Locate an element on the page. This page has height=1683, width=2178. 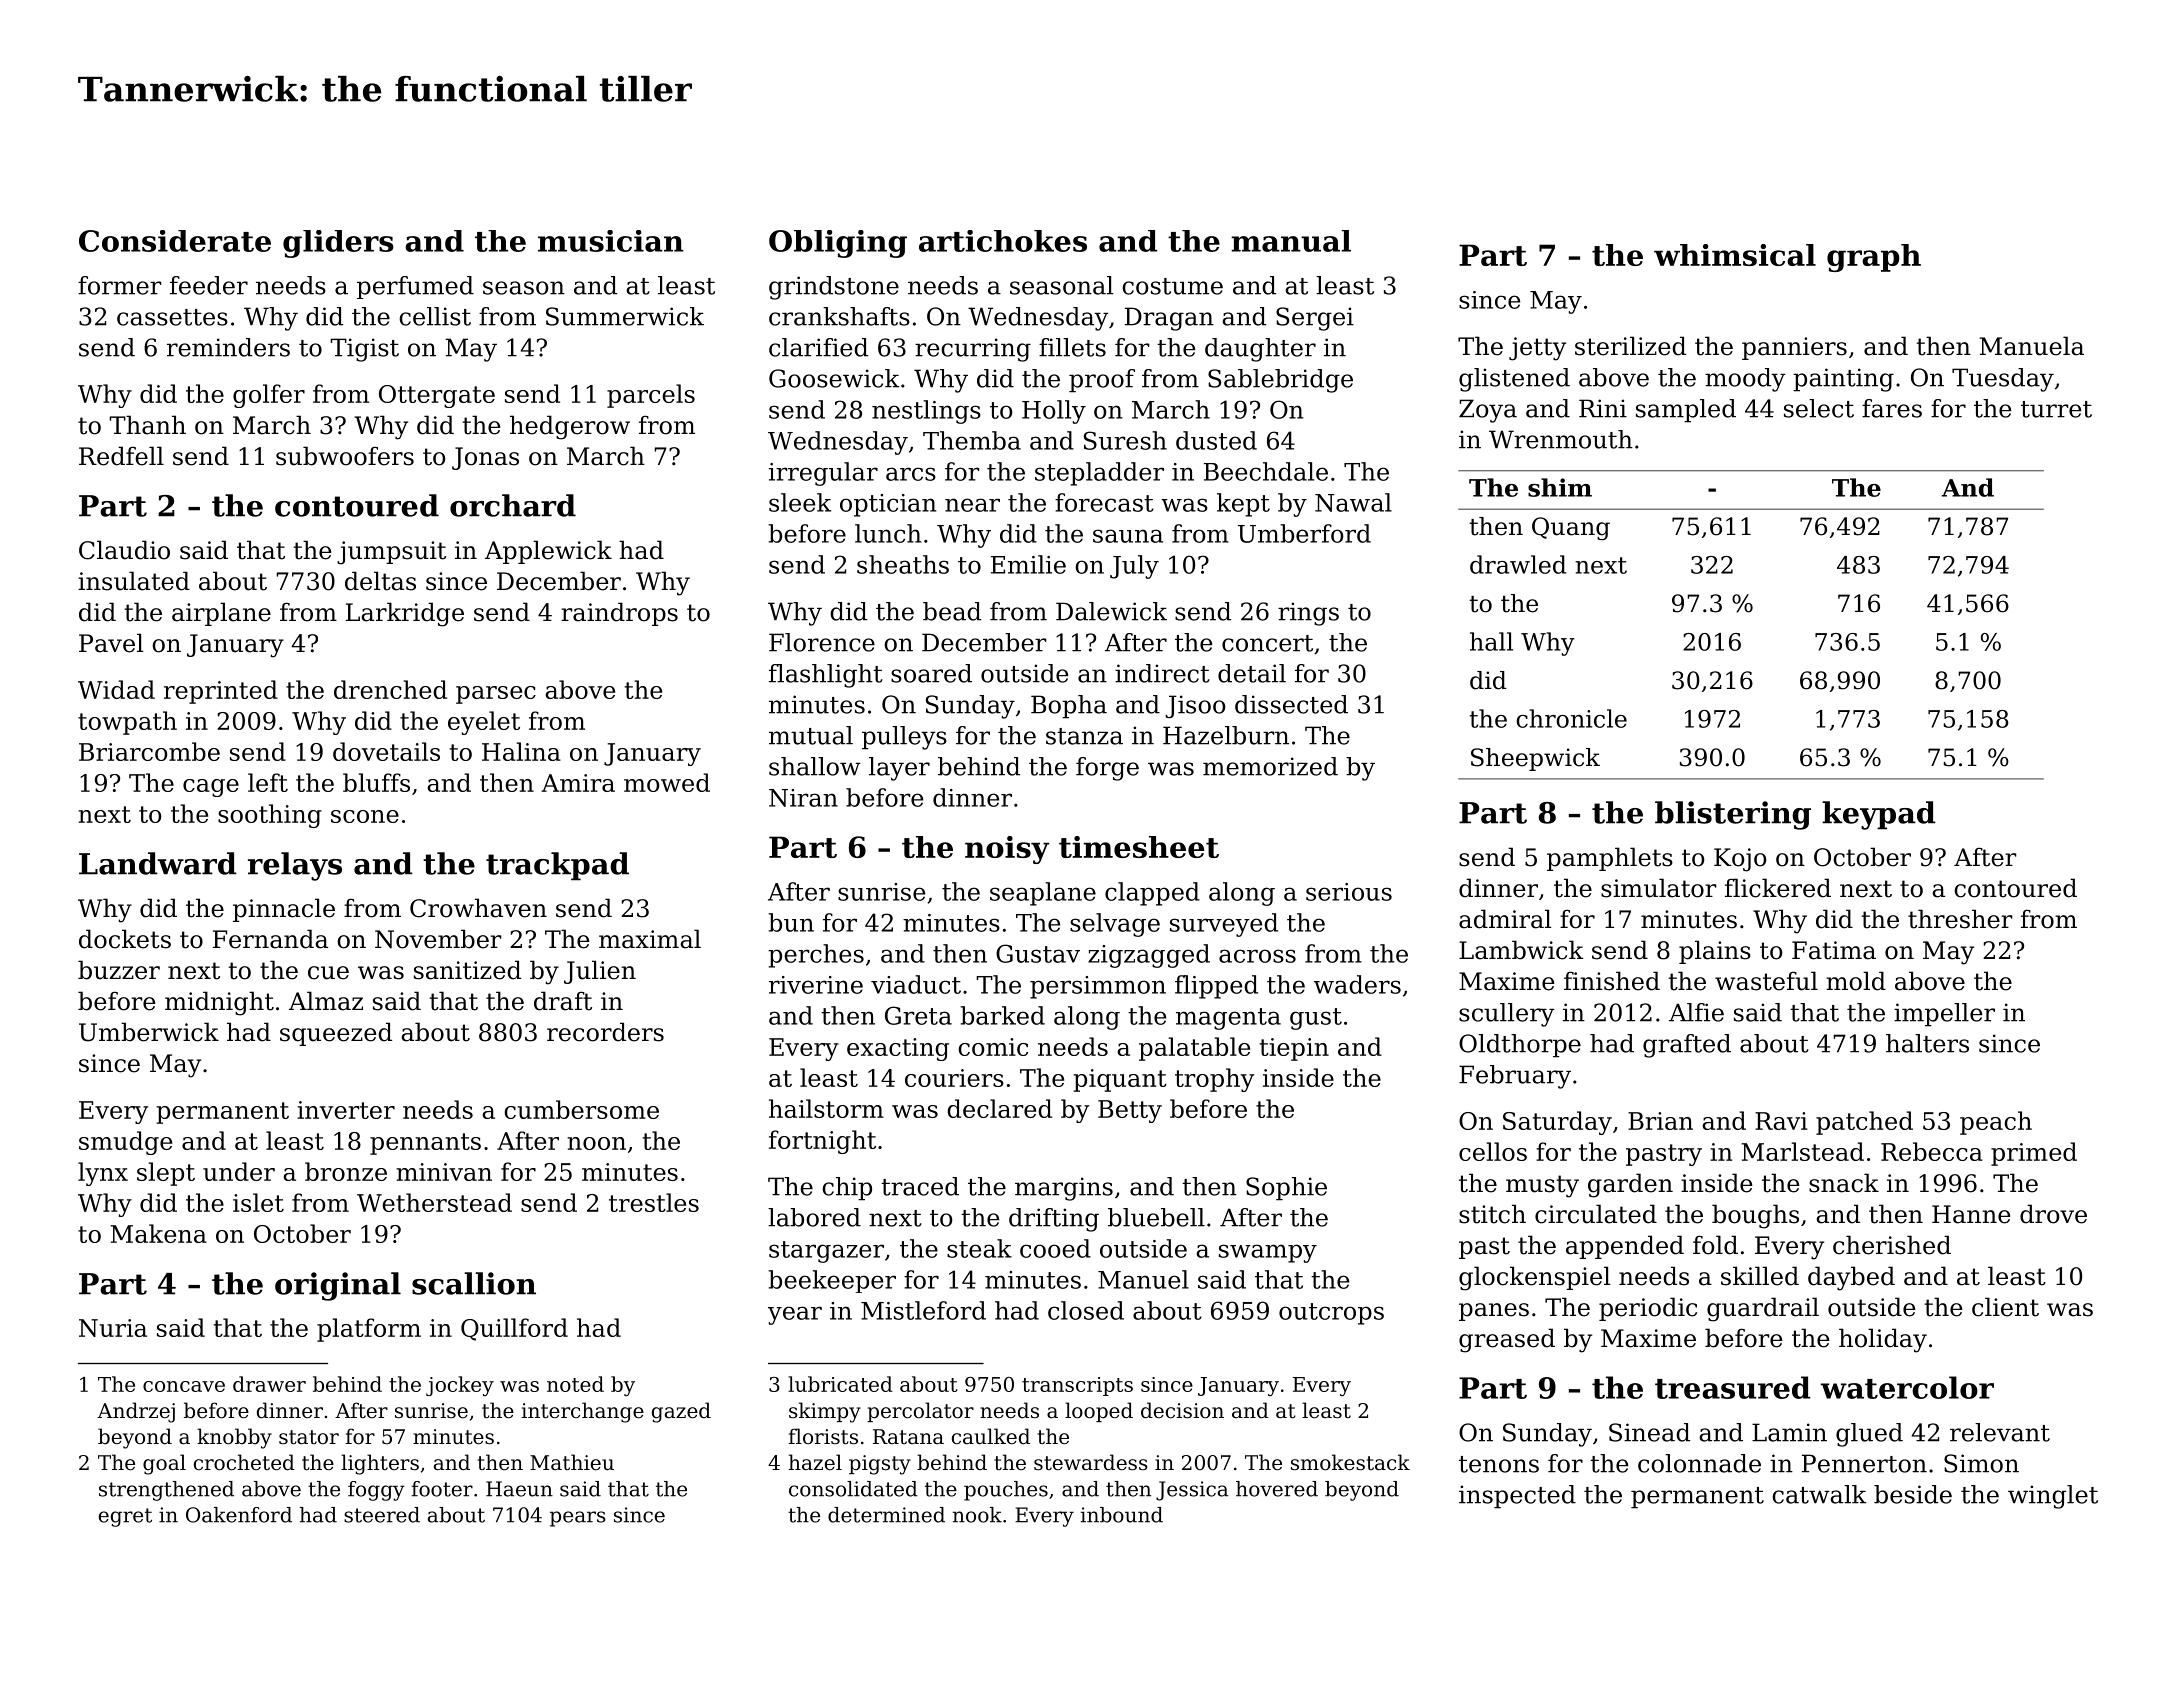
Jisoo is located at coordinates (1195, 706).
